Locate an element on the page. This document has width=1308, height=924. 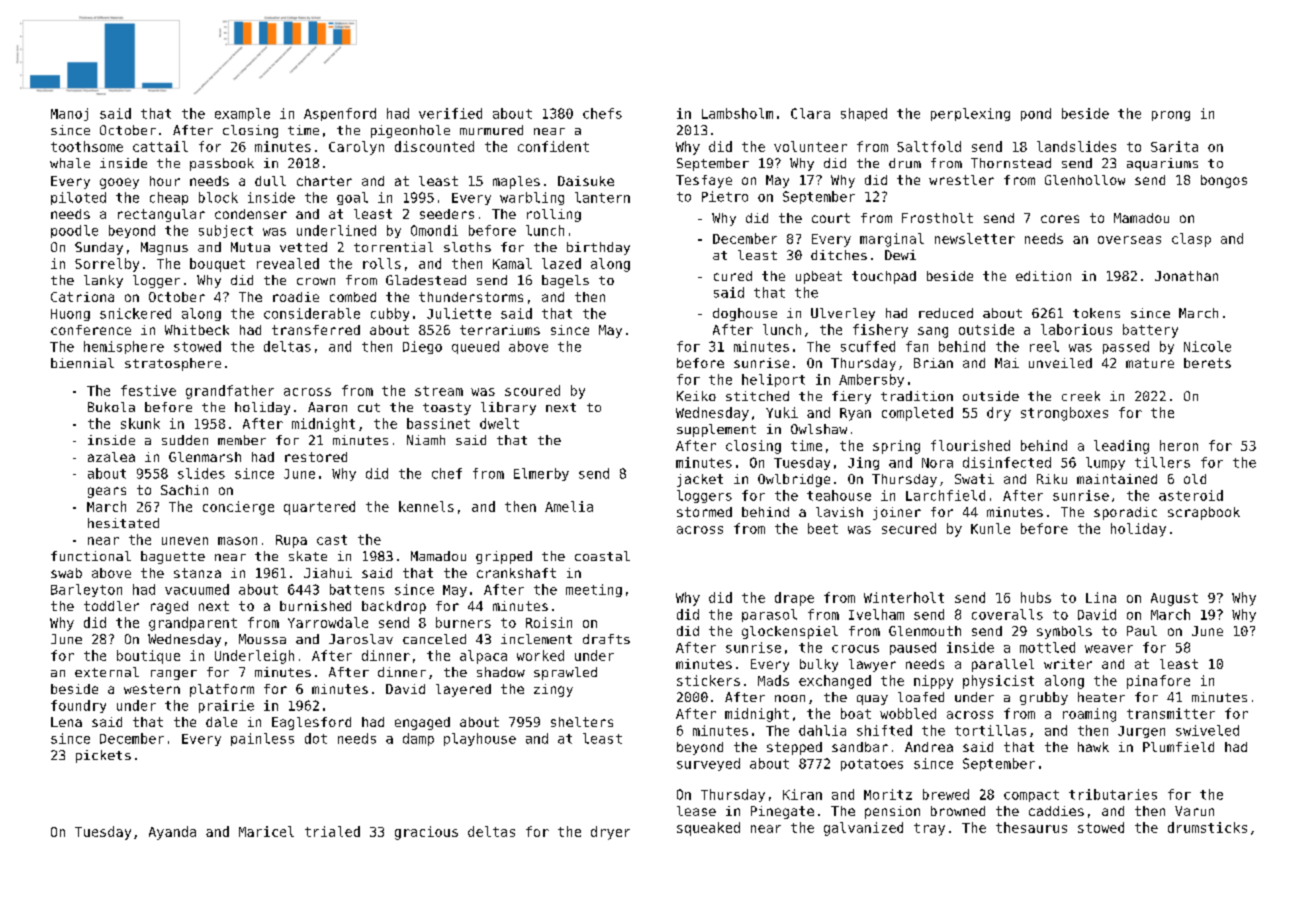
torrential is located at coordinates (393, 247).
